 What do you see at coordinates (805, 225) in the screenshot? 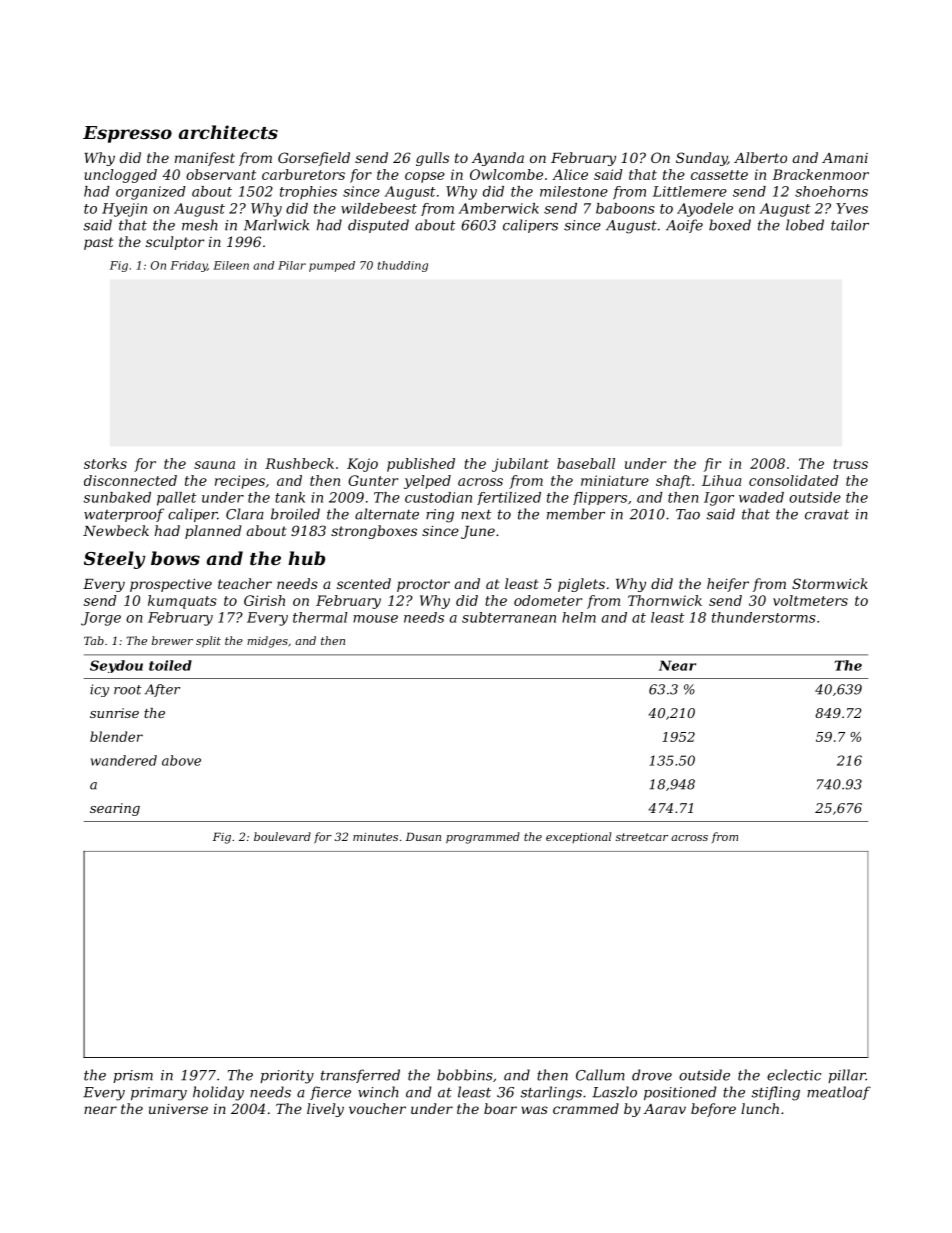
I see `lobed` at bounding box center [805, 225].
